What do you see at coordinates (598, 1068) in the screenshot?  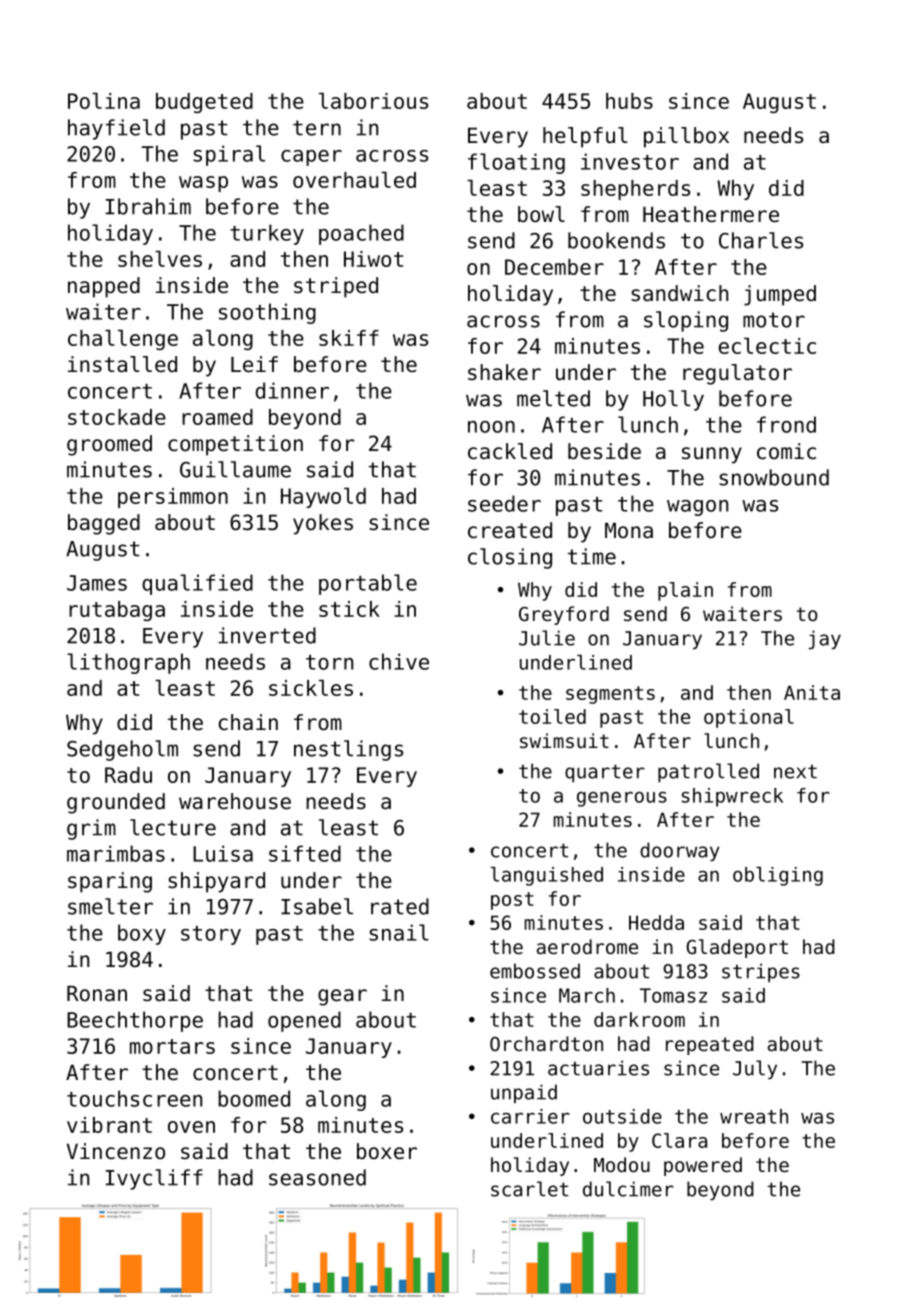 I see `actuaries` at bounding box center [598, 1068].
